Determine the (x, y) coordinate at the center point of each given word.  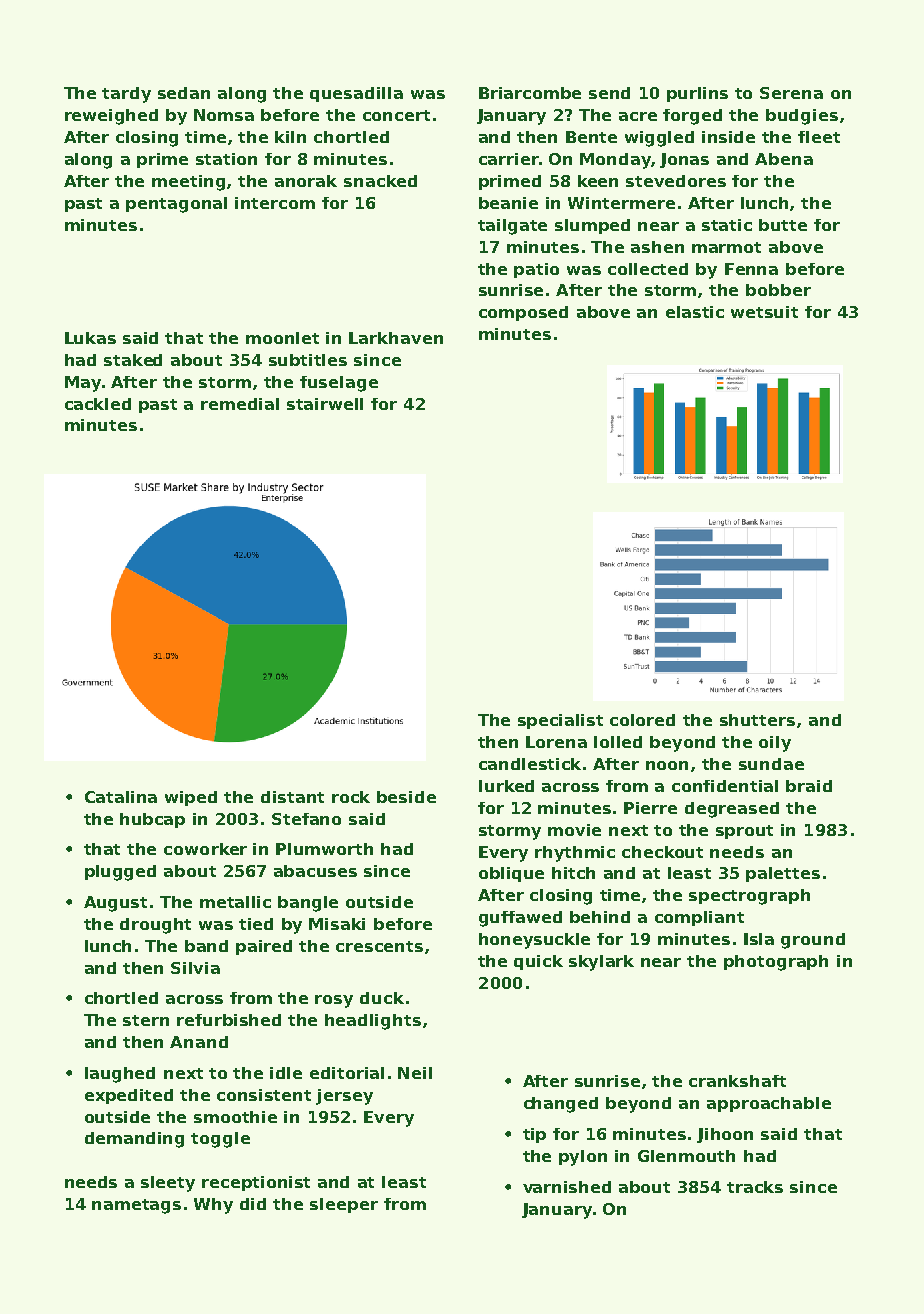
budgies (802, 117)
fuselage (339, 384)
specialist (560, 721)
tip (534, 1135)
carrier (509, 159)
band (206, 946)
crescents (379, 946)
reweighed (111, 117)
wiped (191, 798)
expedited (129, 1096)
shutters (757, 720)
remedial (240, 404)
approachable (769, 1104)
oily (775, 744)
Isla (759, 939)
